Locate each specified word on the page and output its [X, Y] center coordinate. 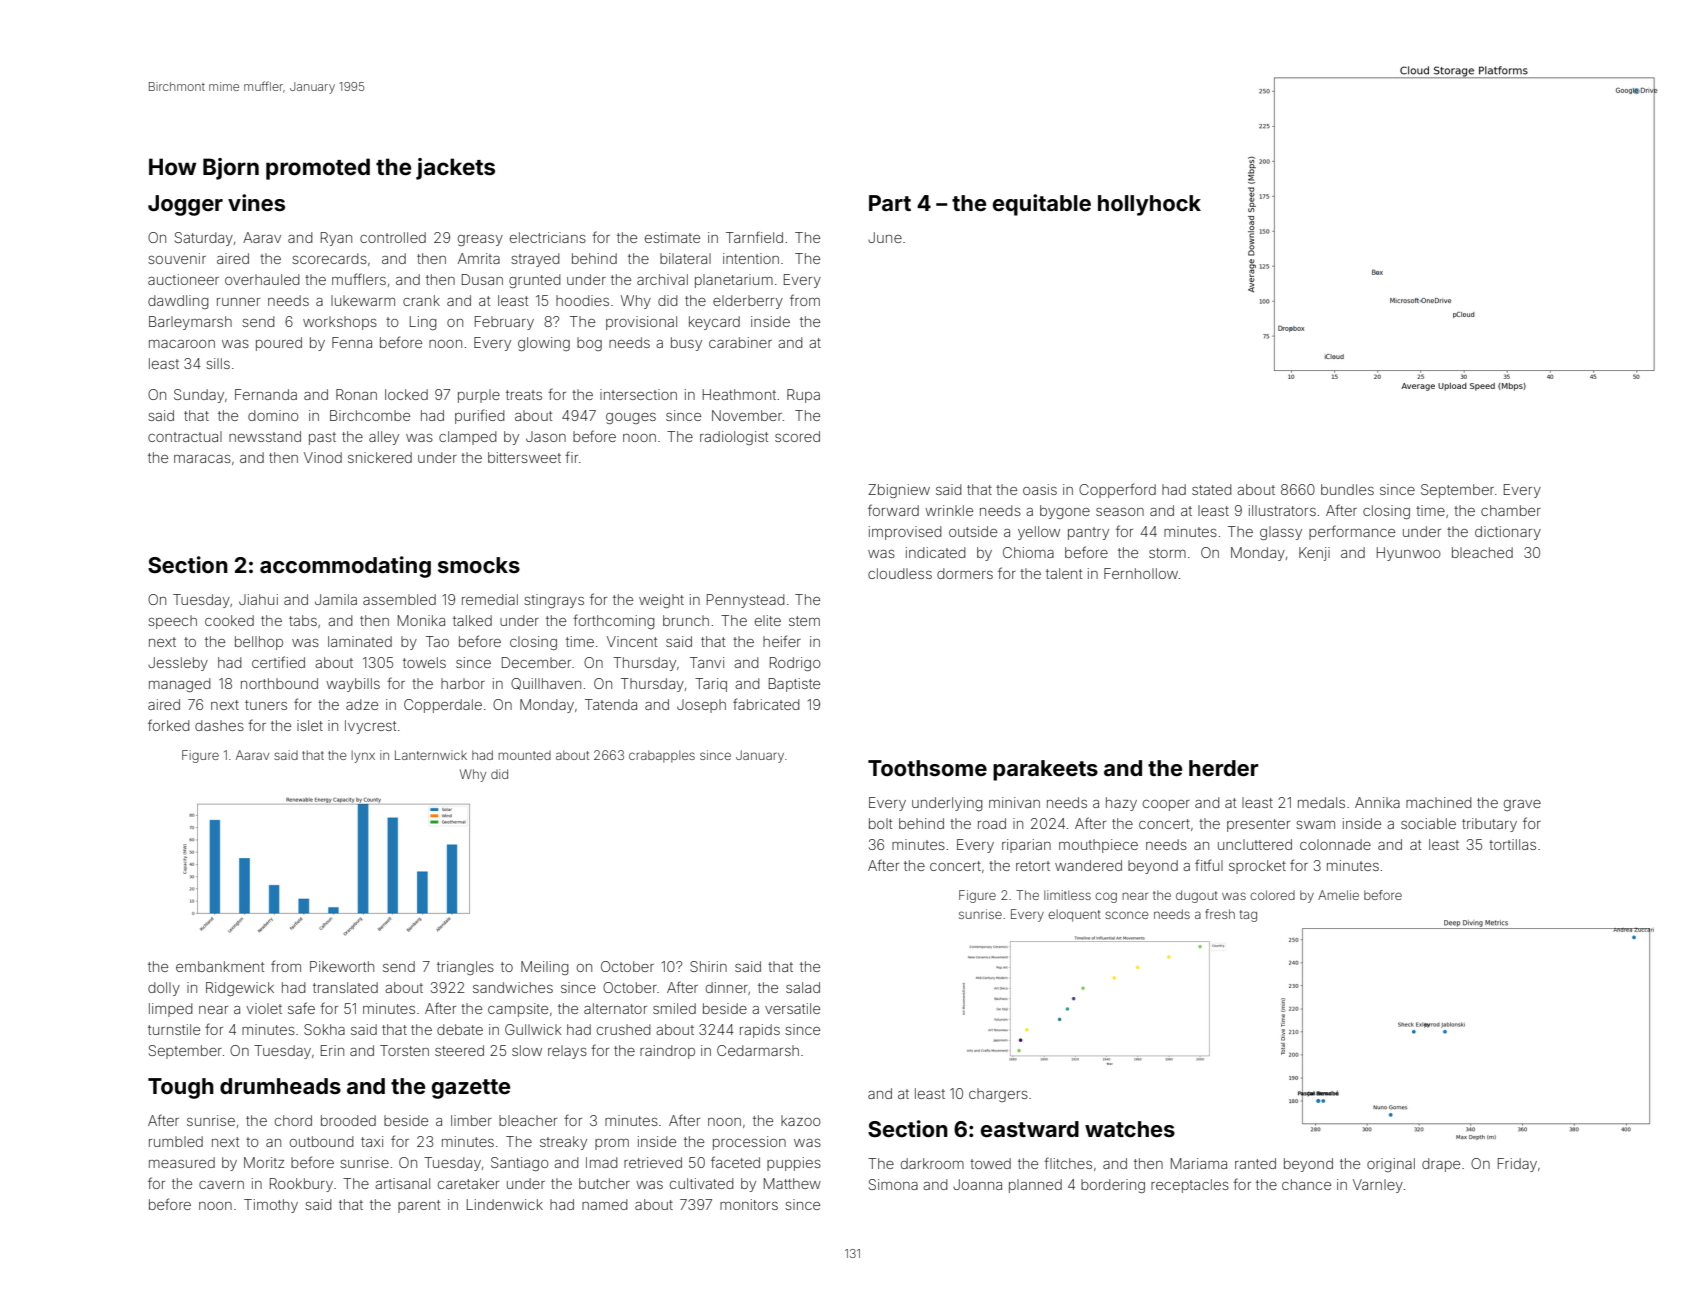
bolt [880, 823]
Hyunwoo [1409, 554]
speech [172, 622]
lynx [363, 756]
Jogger [185, 205]
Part [890, 203]
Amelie [1338, 895]
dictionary [1508, 533]
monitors [749, 1204]
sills [218, 363]
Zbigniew [899, 491]
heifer [782, 641]
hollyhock [1149, 205]
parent [419, 1206]
